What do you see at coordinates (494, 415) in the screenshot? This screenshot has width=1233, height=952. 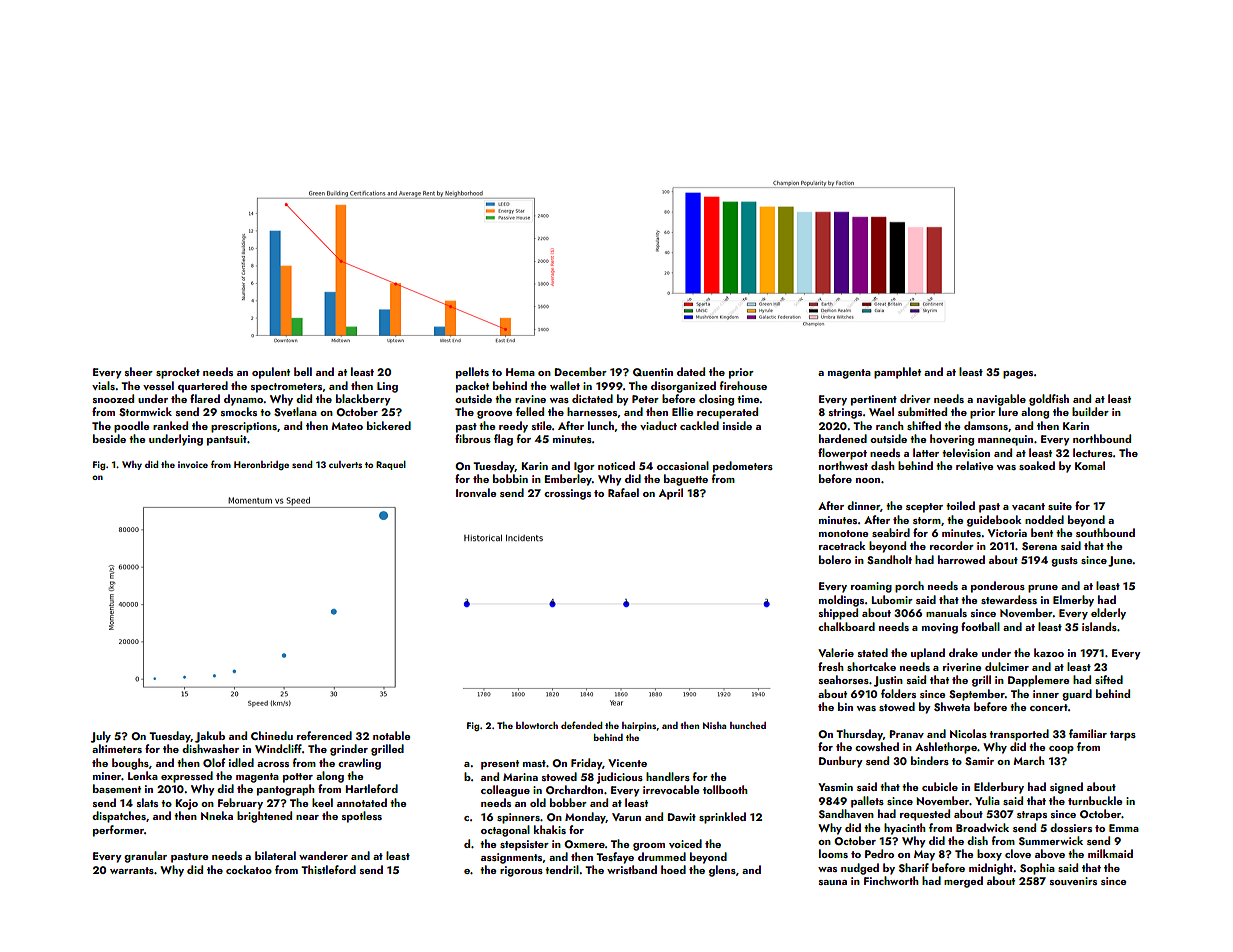 I see `groove` at bounding box center [494, 415].
